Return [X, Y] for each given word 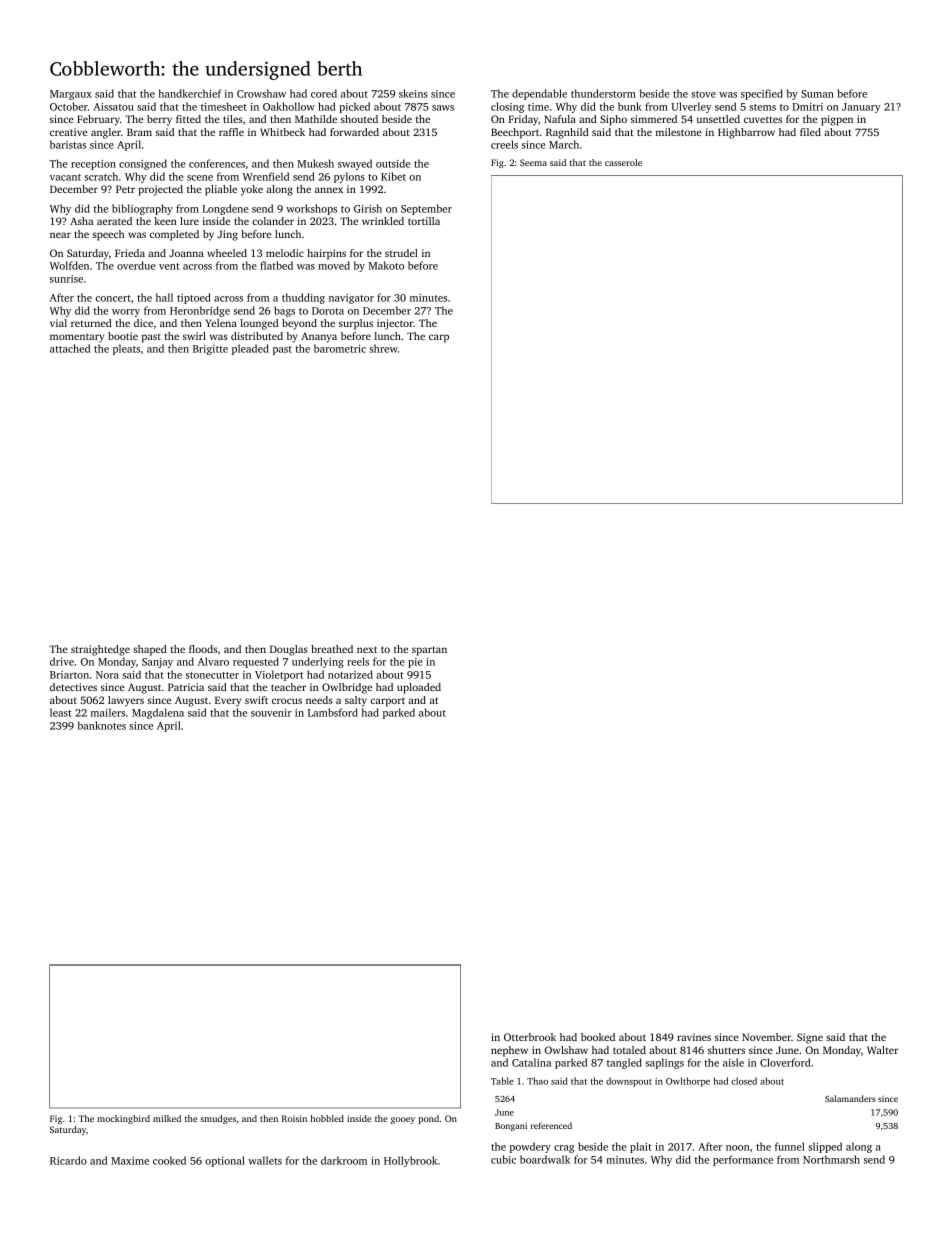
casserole [623, 162]
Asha [81, 221]
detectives [73, 687]
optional [225, 1161]
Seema [533, 162]
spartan [429, 651]
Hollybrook [411, 1161]
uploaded [419, 688]
